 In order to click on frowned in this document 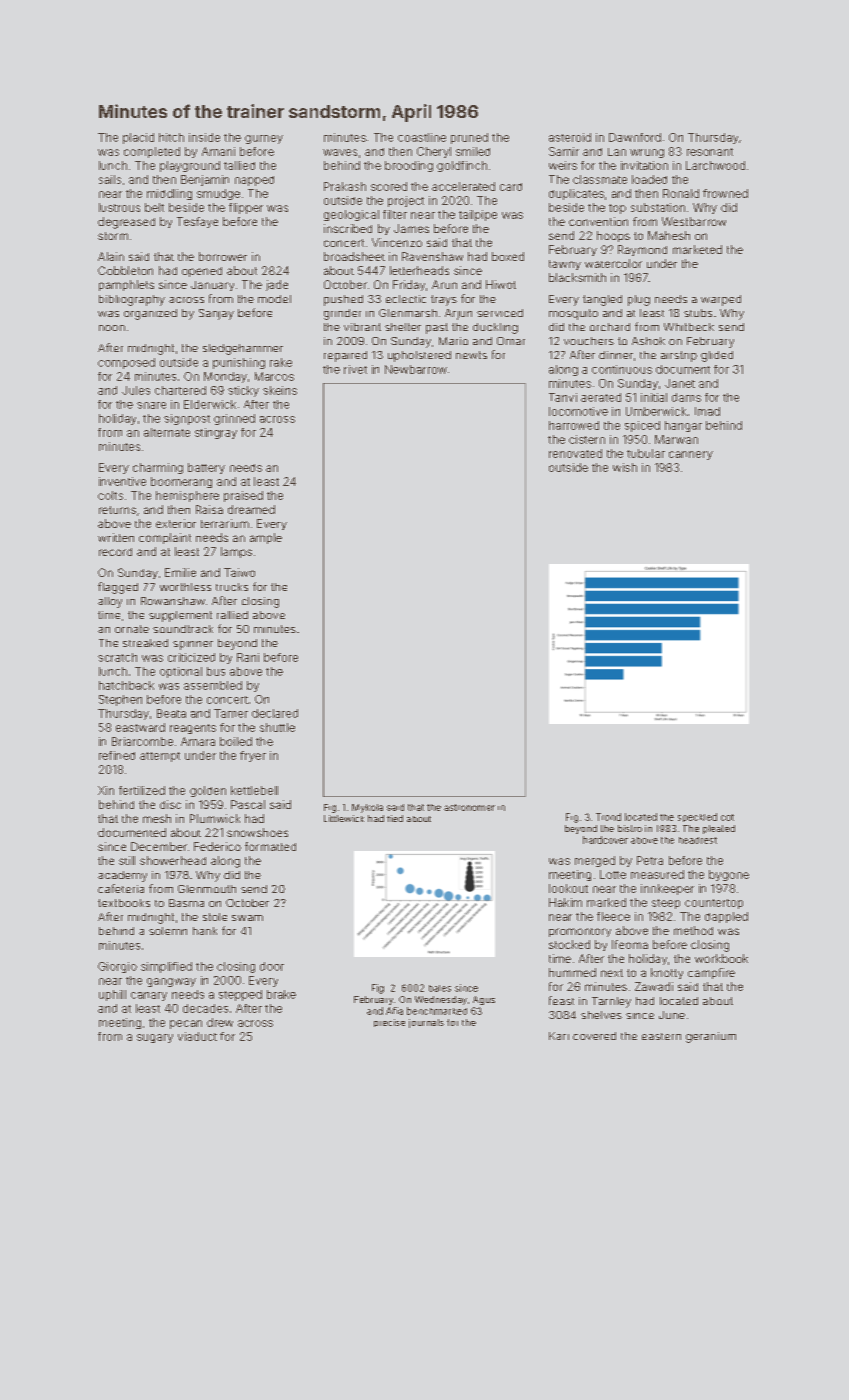, I will do `click(725, 193)`.
